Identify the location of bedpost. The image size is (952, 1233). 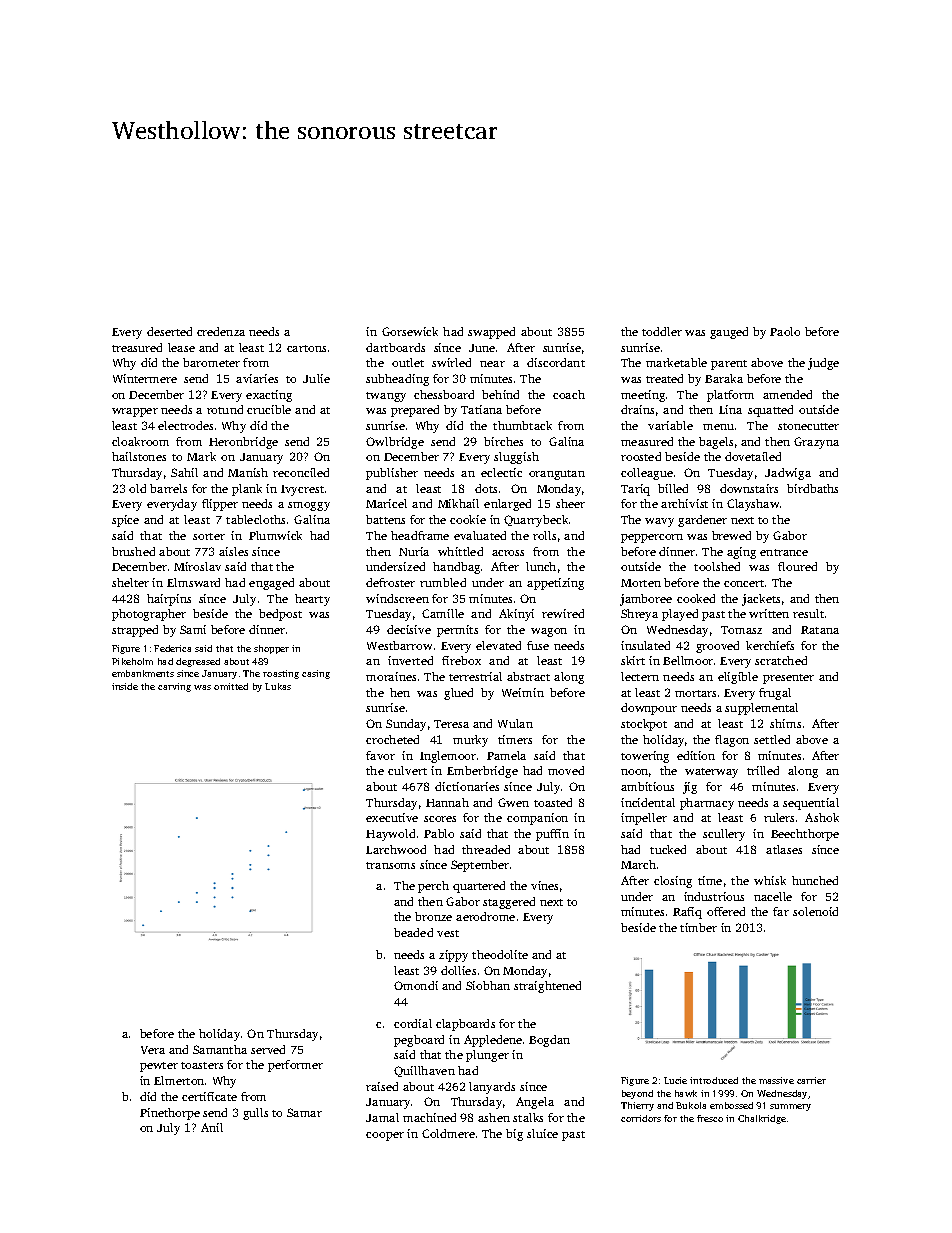
(280, 615).
